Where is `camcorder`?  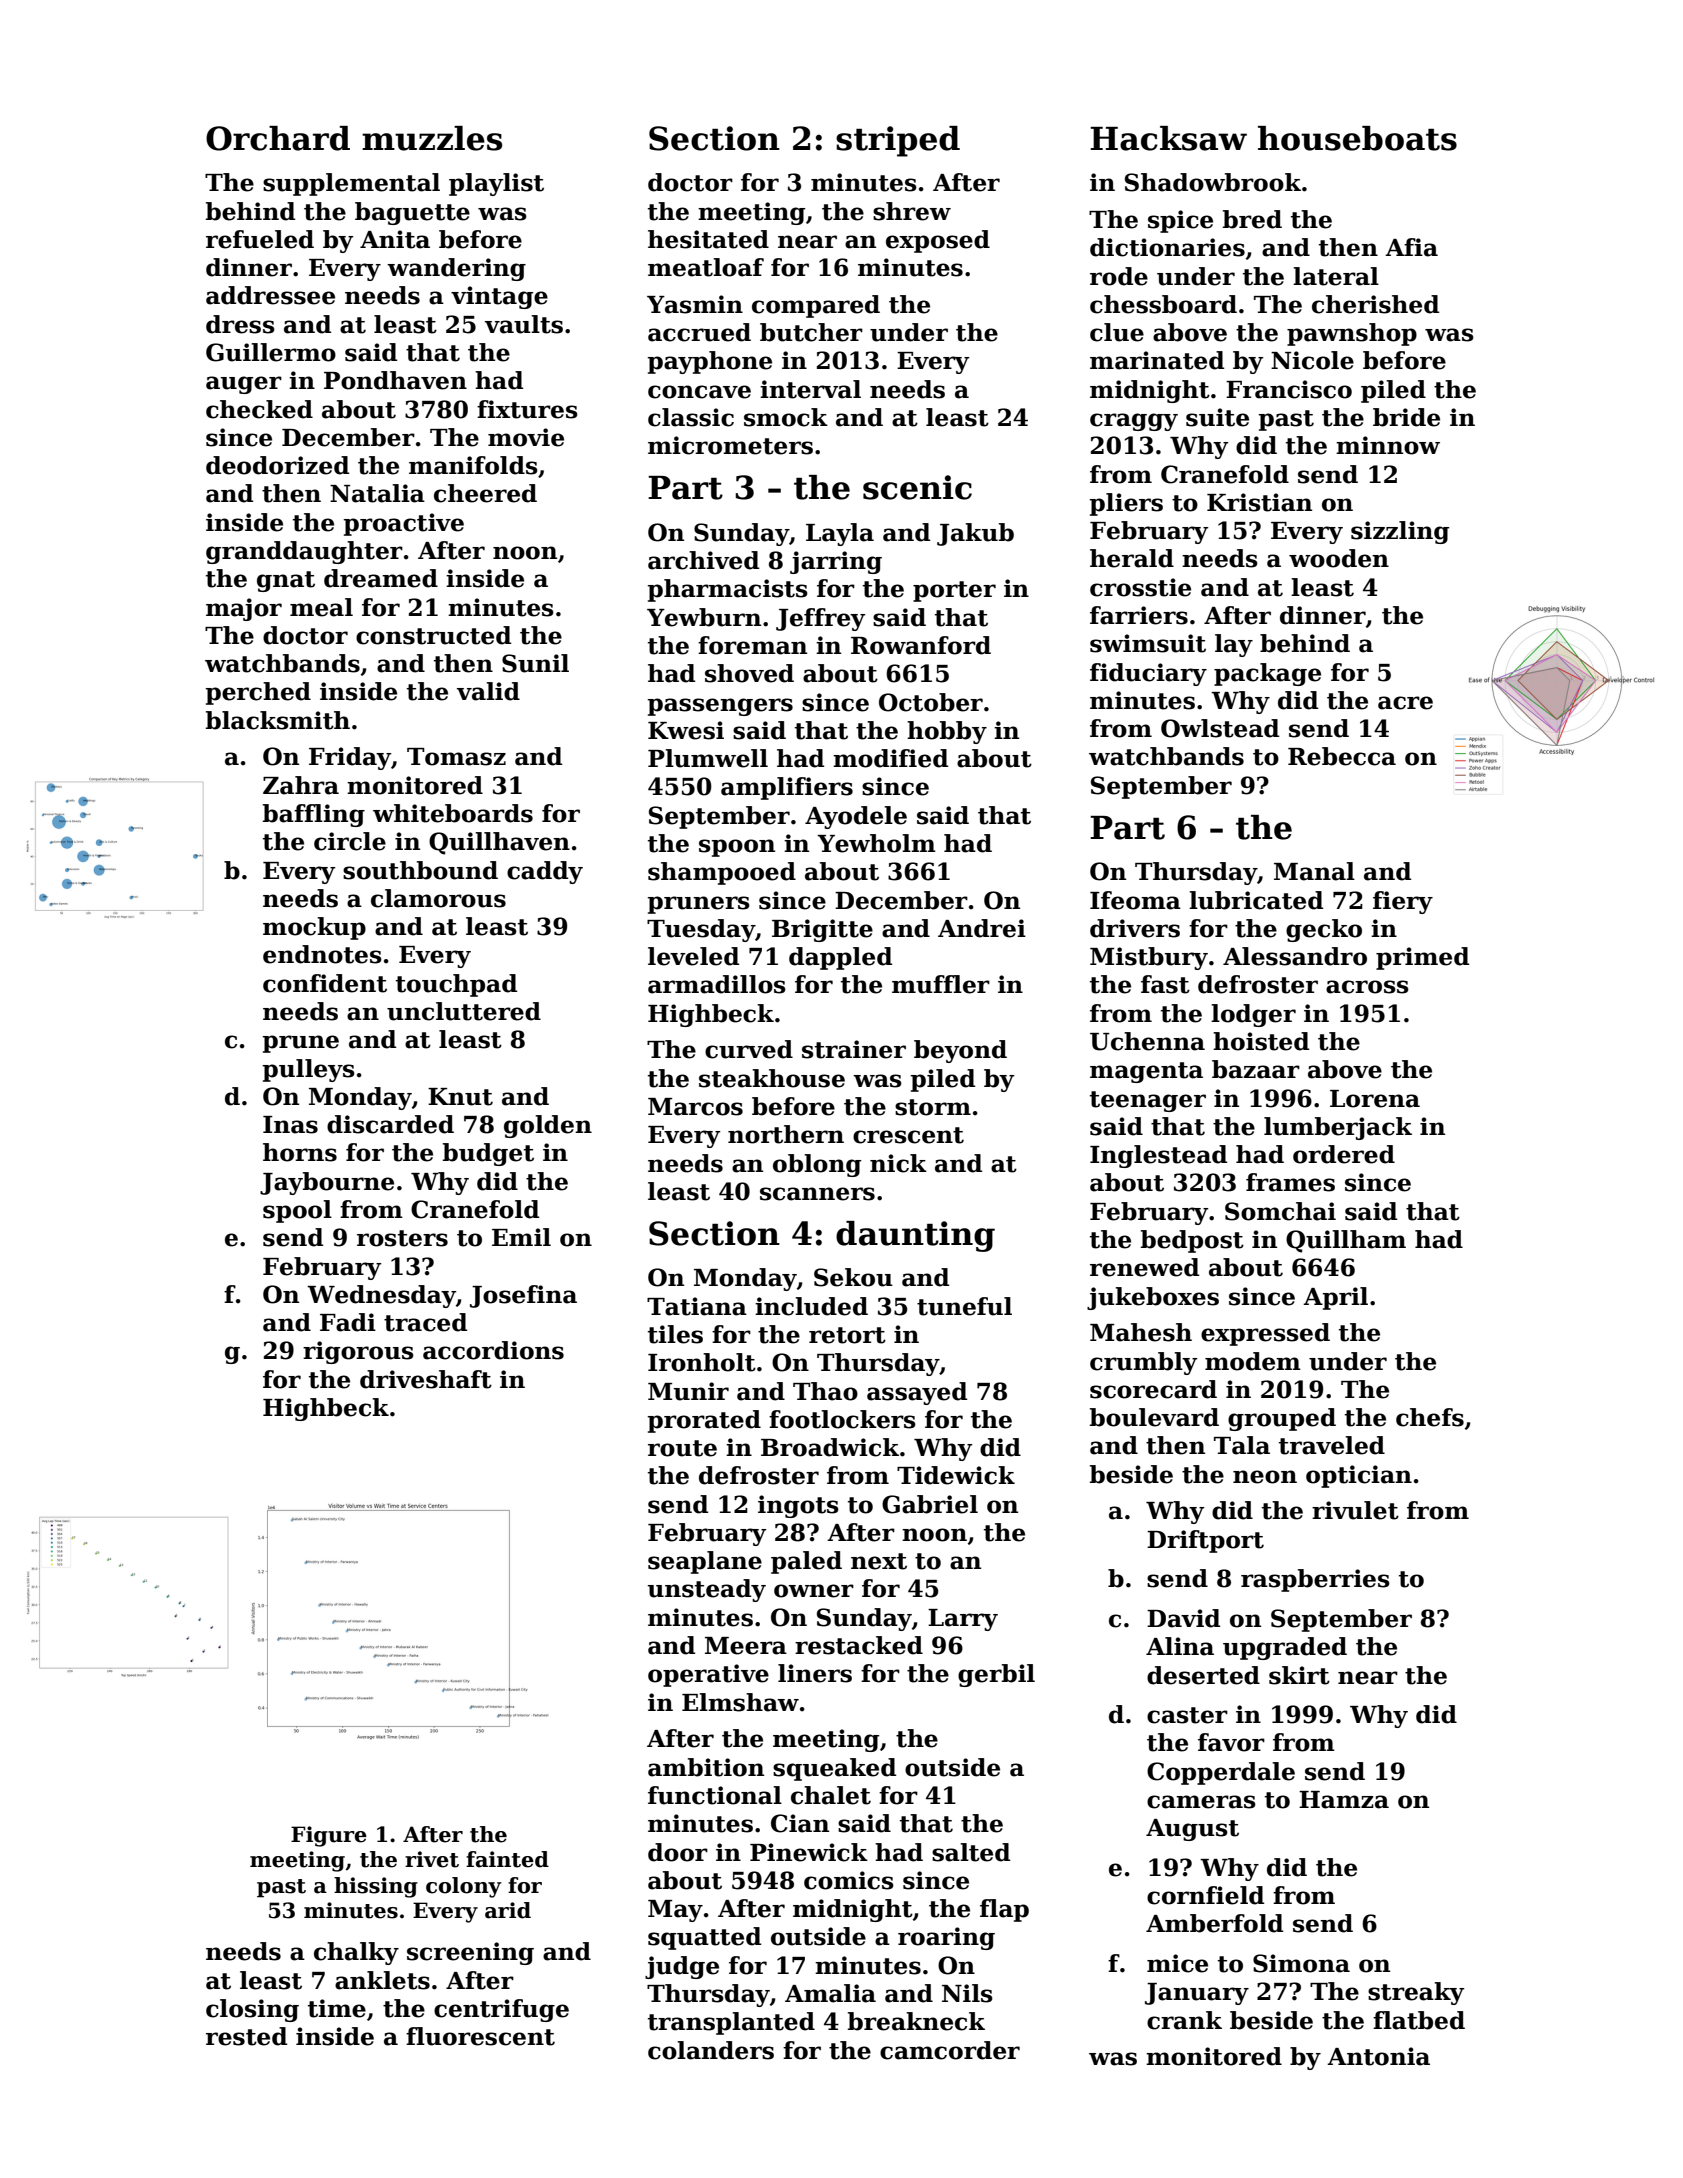 camcorder is located at coordinates (950, 2050).
